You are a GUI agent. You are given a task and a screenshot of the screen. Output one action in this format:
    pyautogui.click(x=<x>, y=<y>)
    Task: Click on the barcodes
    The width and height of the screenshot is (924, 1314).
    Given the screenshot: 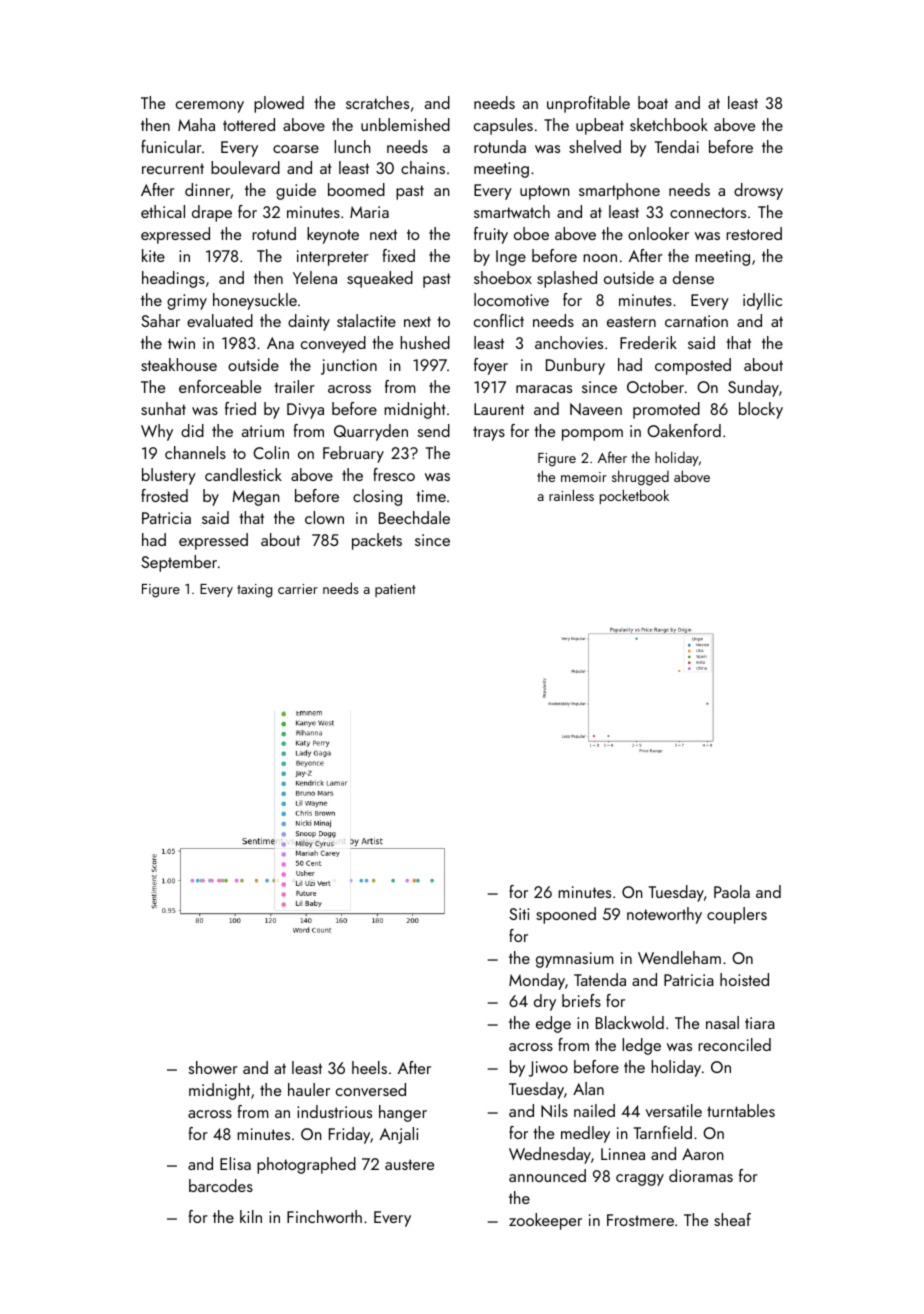 What is the action you would take?
    pyautogui.click(x=221, y=1185)
